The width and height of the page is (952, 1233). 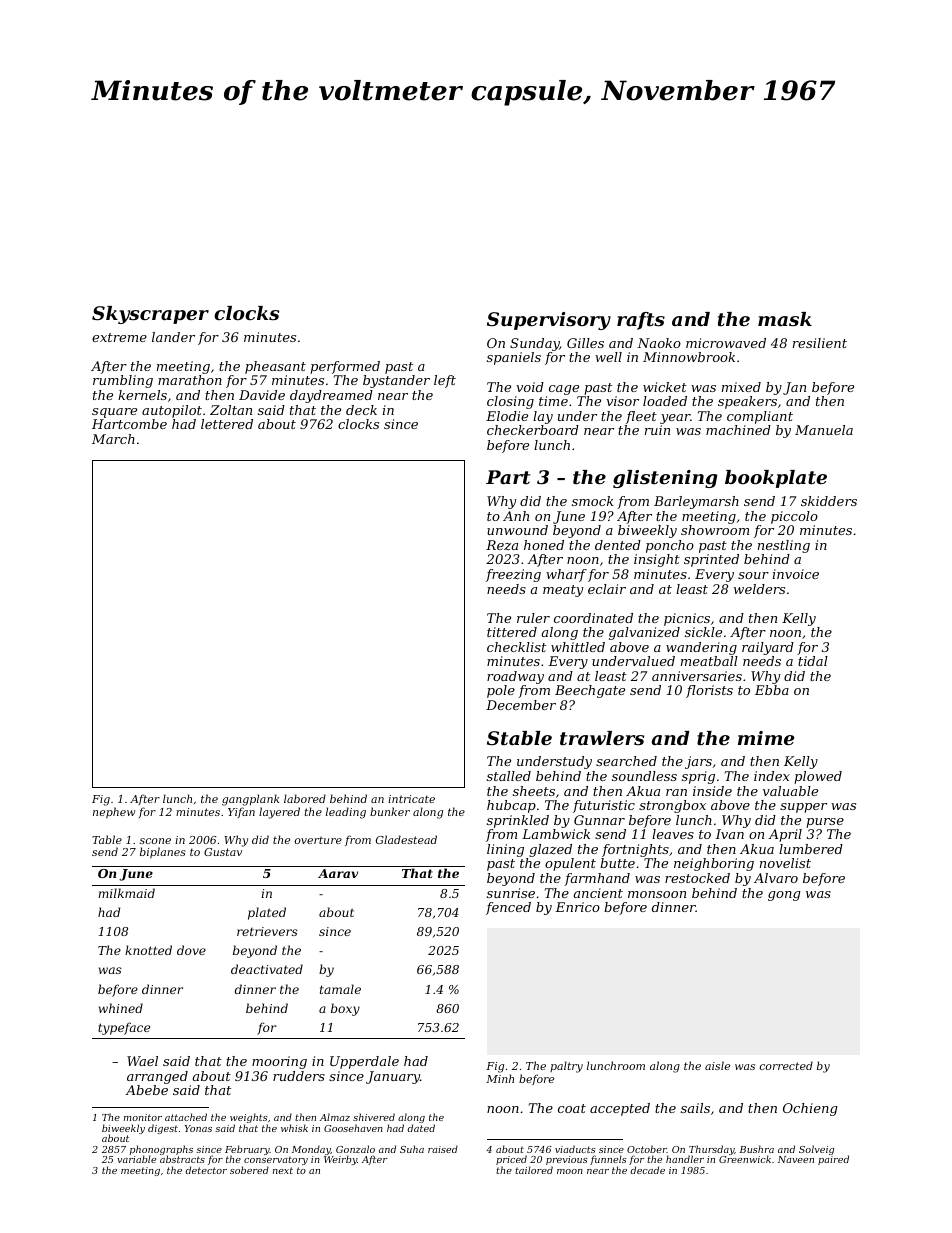 What do you see at coordinates (772, 690) in the page?
I see `Ebba` at bounding box center [772, 690].
